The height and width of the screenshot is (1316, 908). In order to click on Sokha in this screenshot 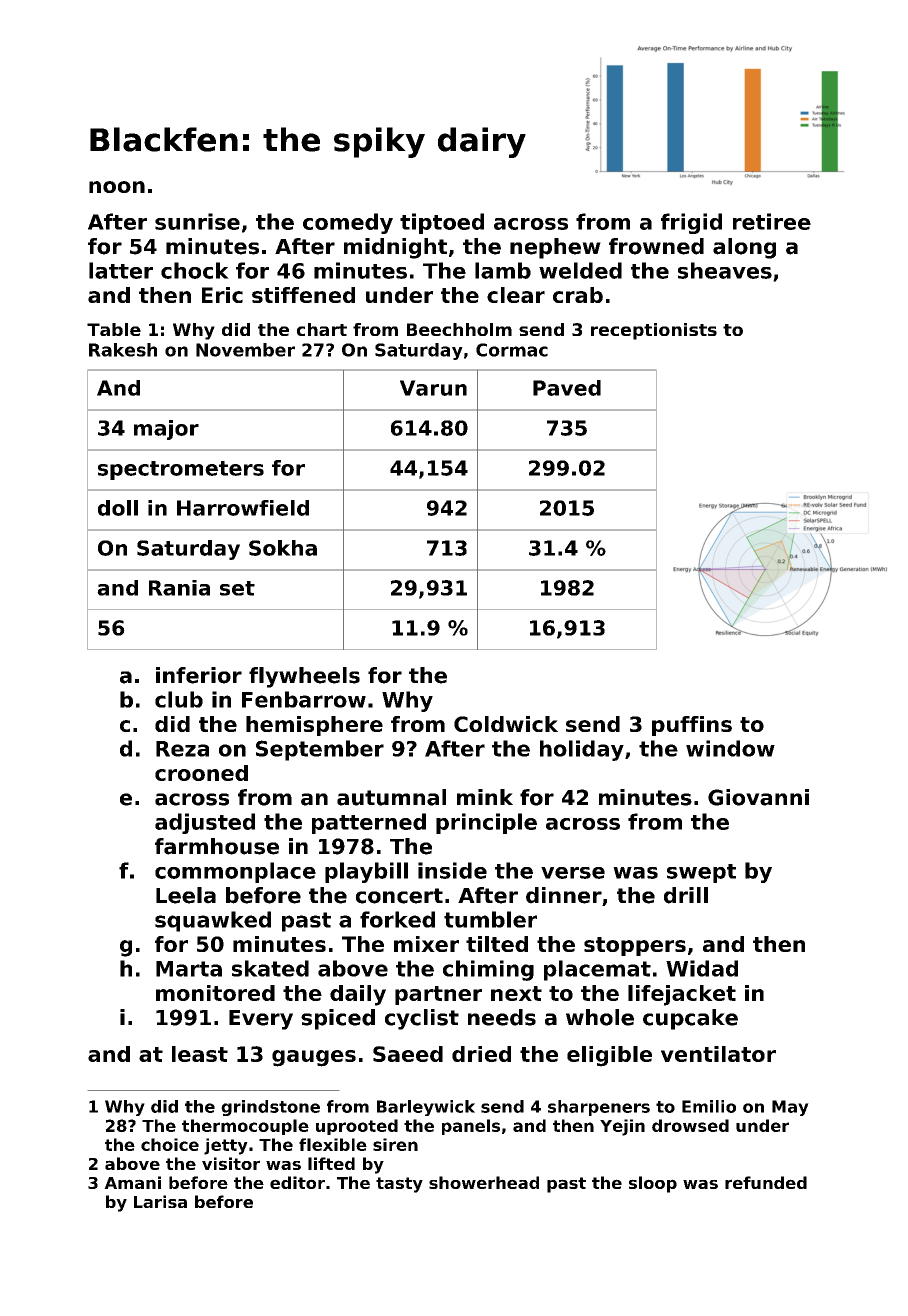, I will do `click(283, 548)`.
